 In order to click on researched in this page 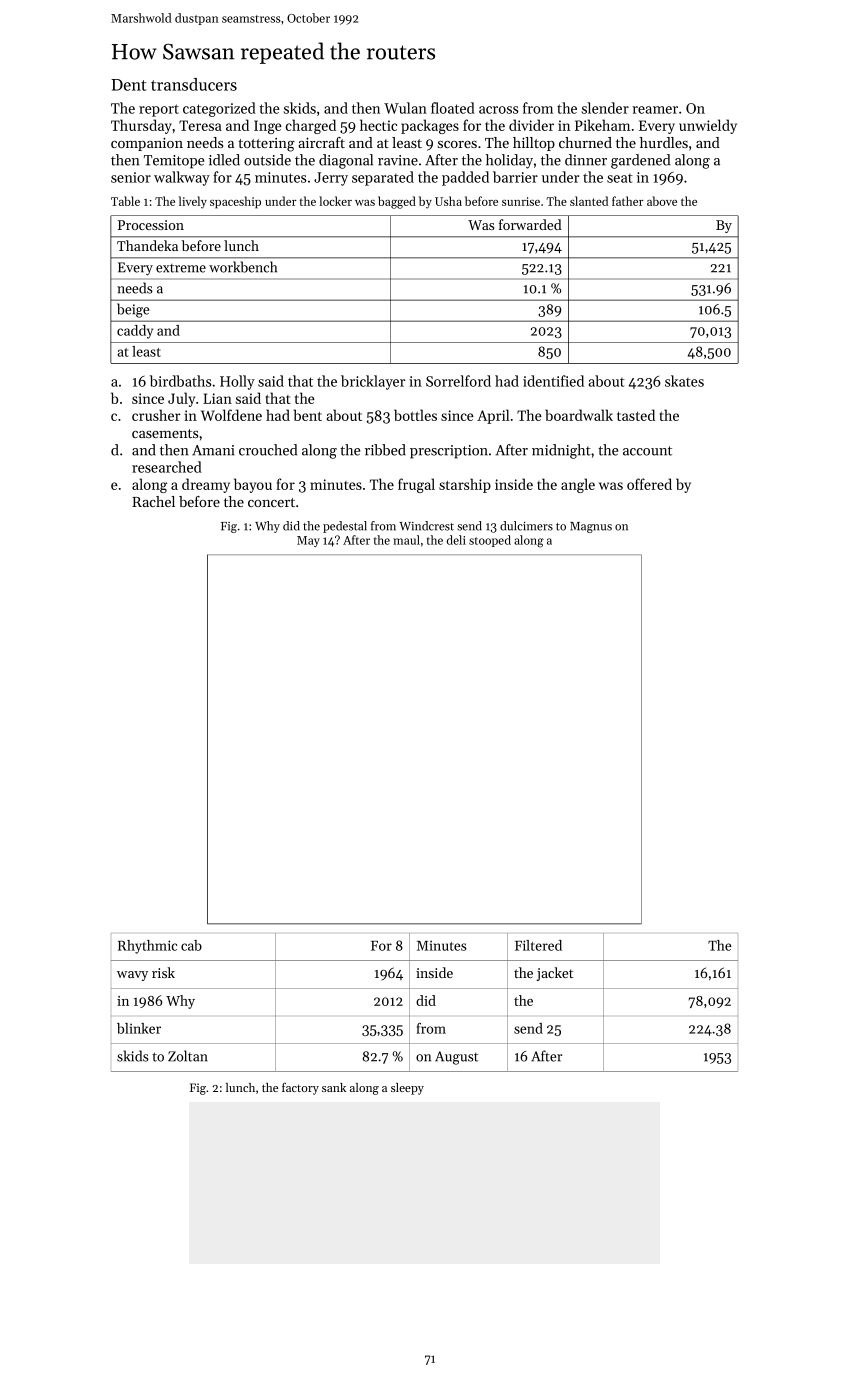, I will do `click(167, 467)`.
